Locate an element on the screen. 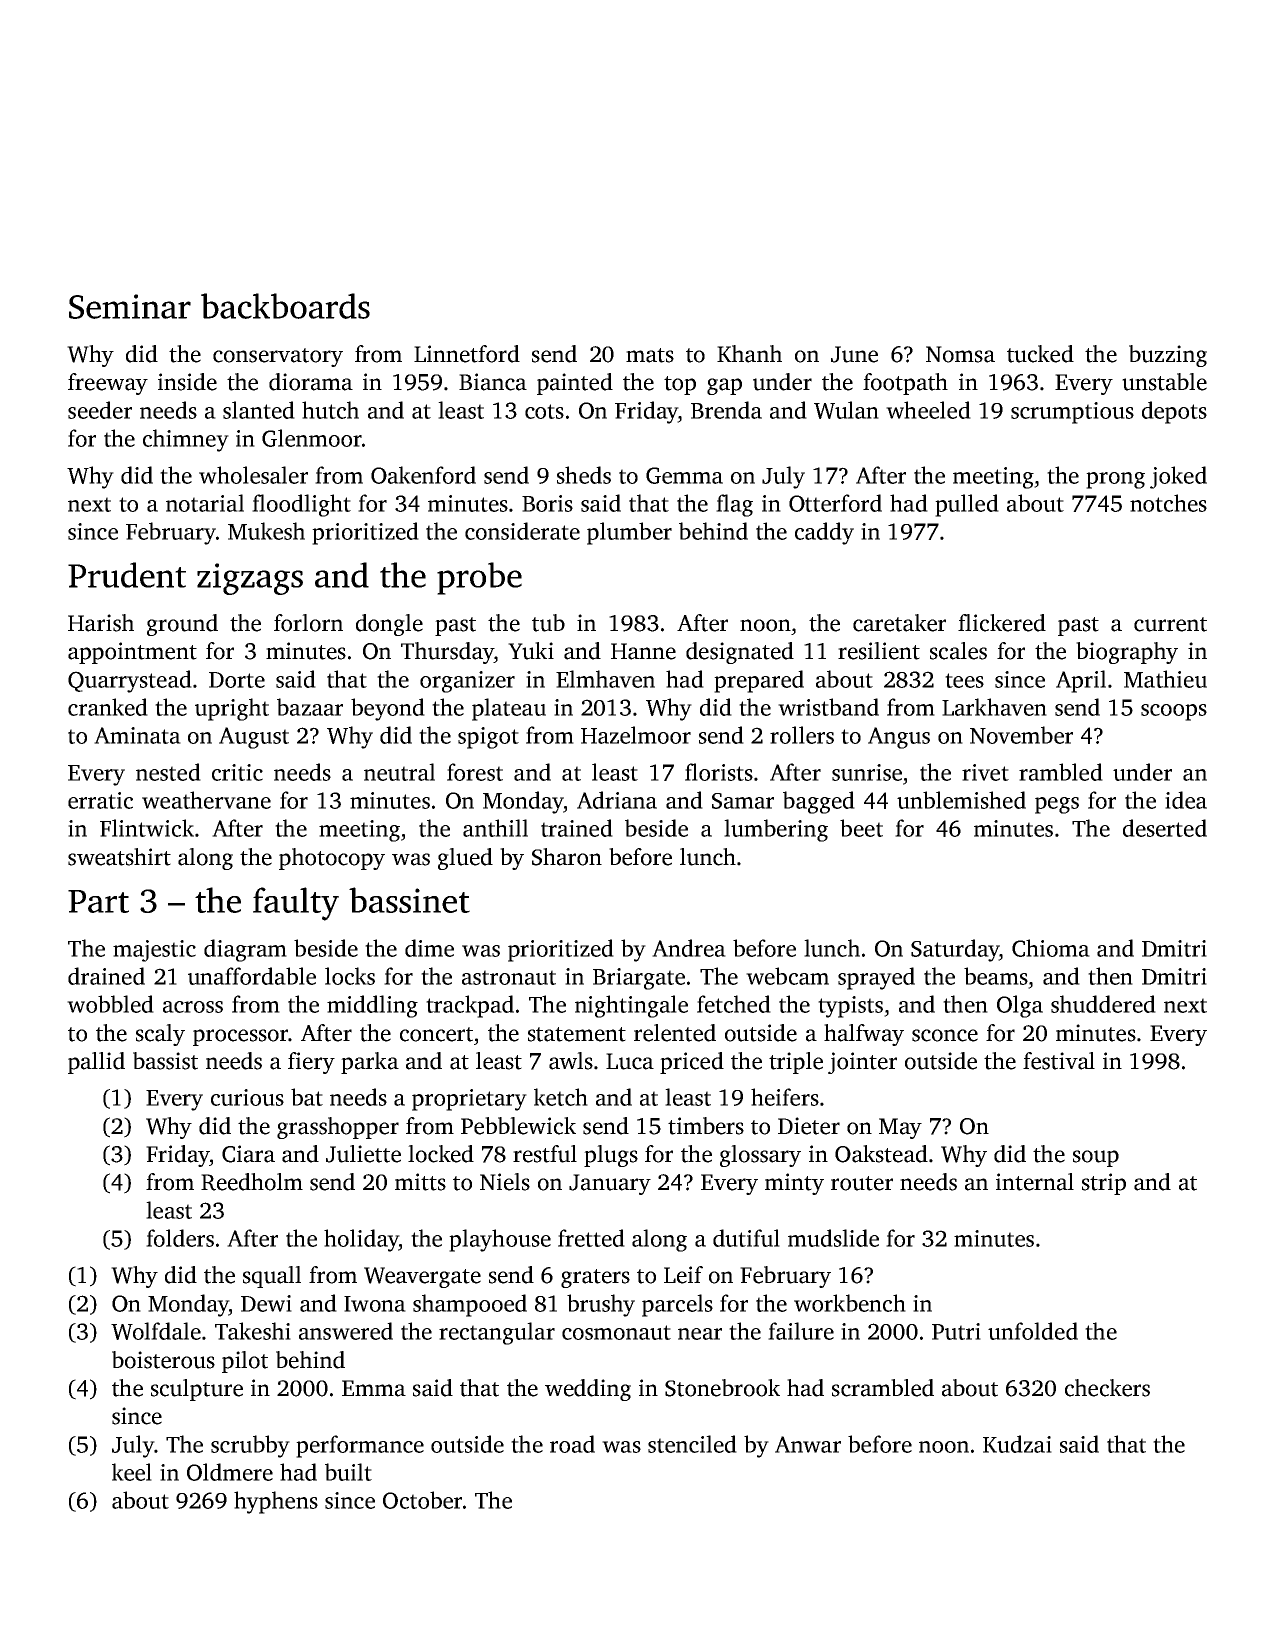  lumbering is located at coordinates (776, 830).
